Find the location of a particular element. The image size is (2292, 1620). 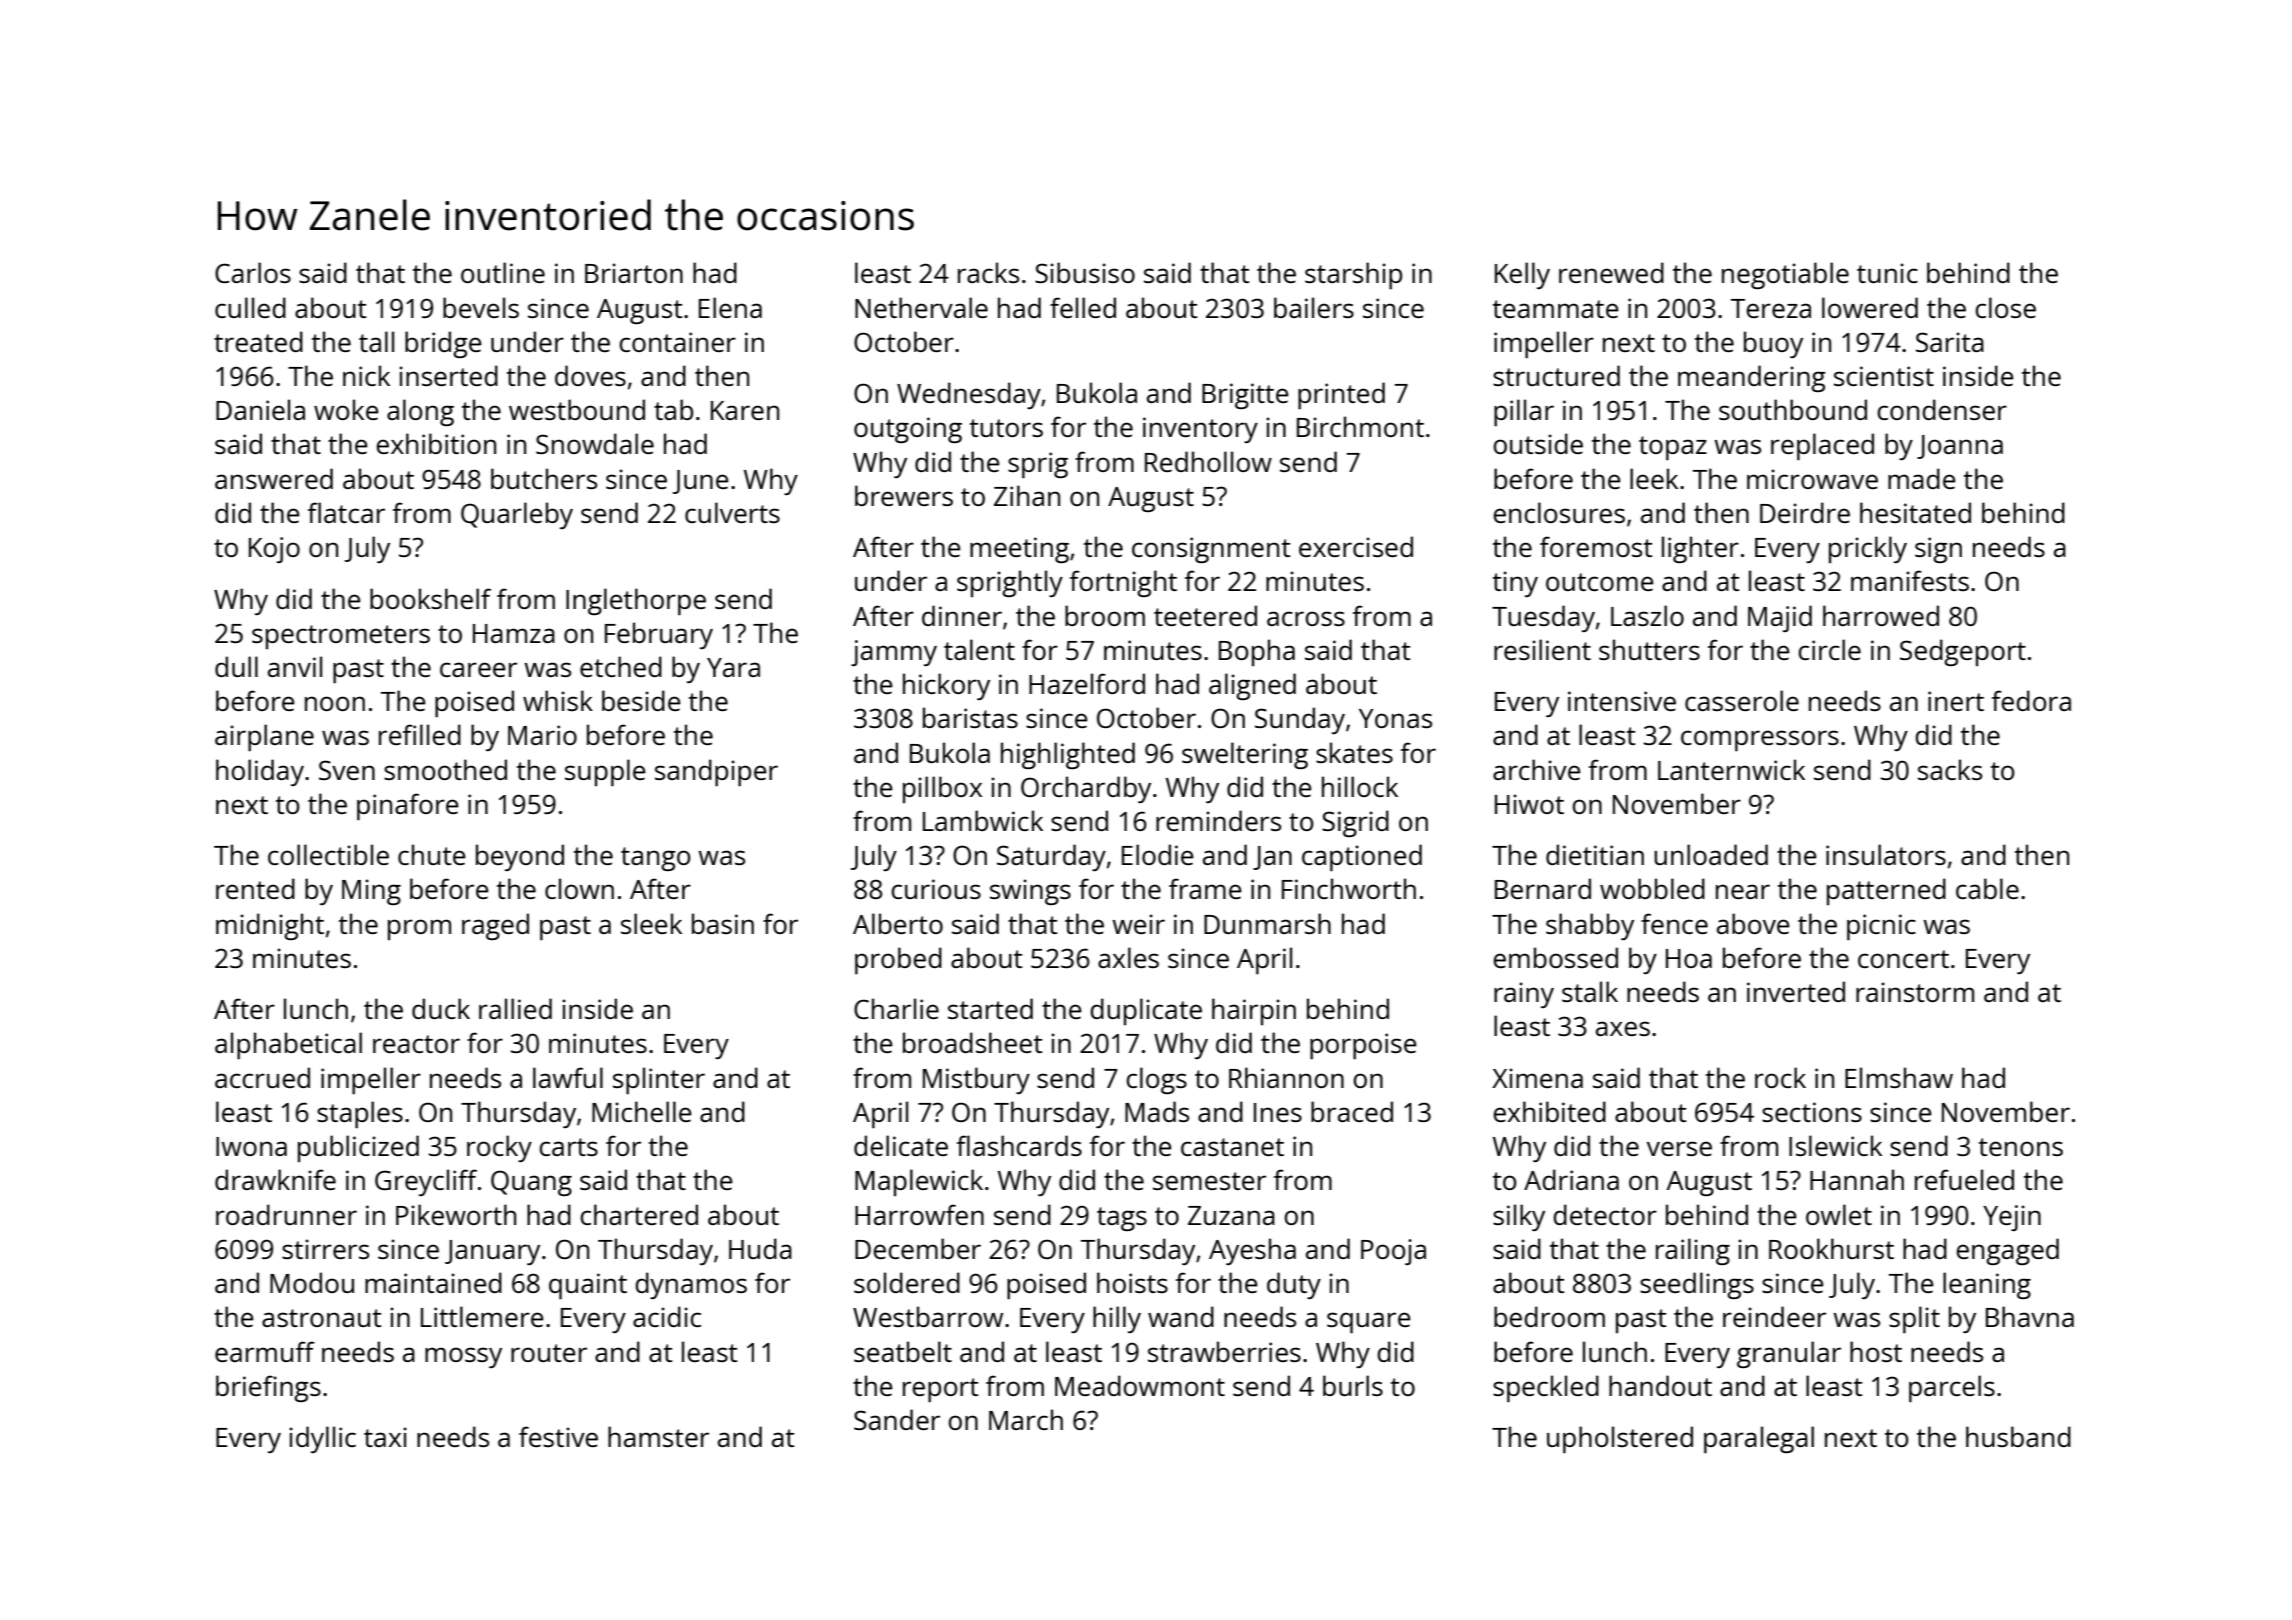

Joanna is located at coordinates (1960, 447).
